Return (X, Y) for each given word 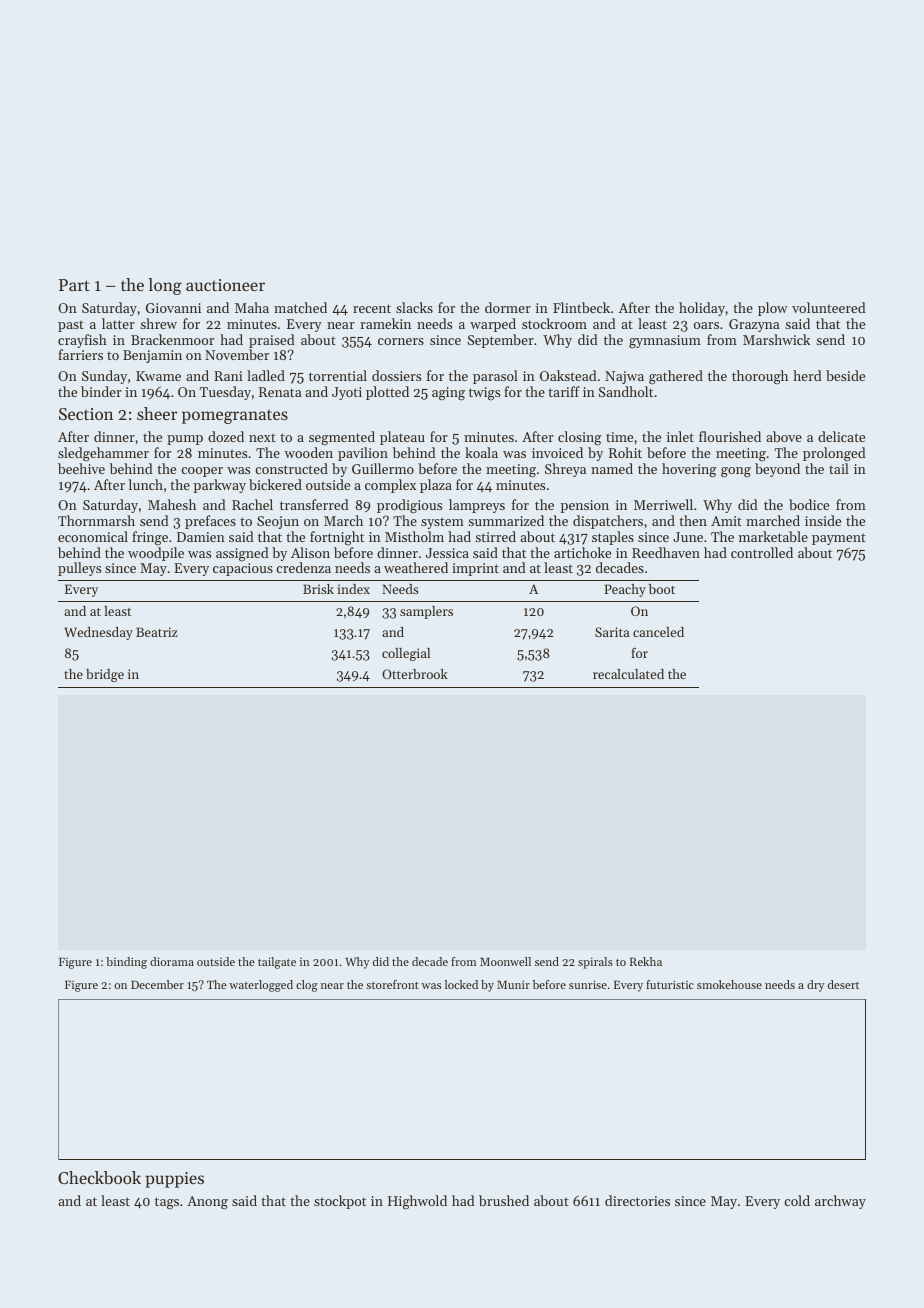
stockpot (340, 1202)
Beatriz (157, 632)
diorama (172, 961)
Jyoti (347, 393)
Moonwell (505, 961)
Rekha (646, 961)
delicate (841, 436)
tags (167, 1203)
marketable (773, 536)
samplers (426, 612)
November (237, 354)
